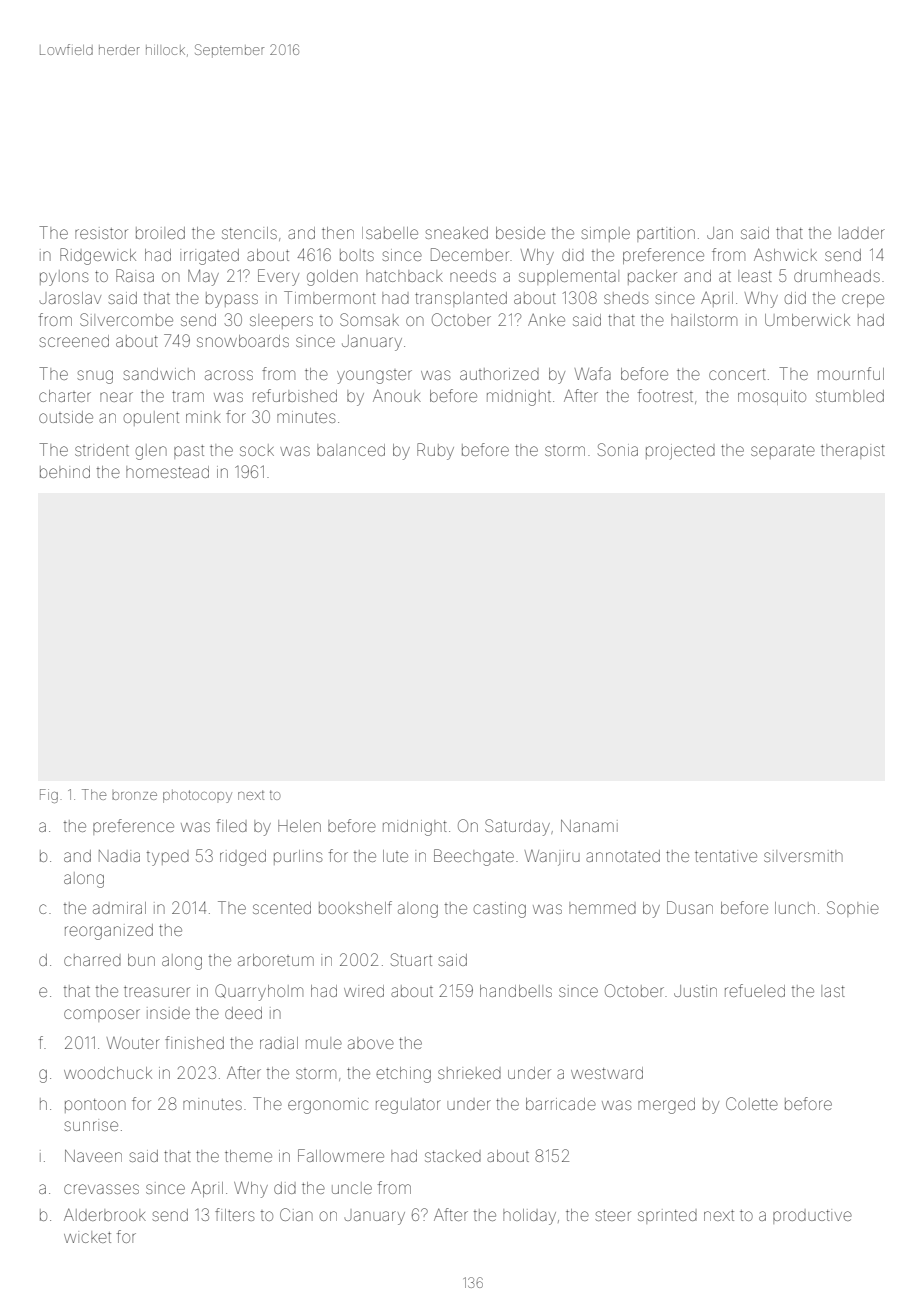 This page has width=924, height=1308. I want to click on Sonia, so click(618, 449).
